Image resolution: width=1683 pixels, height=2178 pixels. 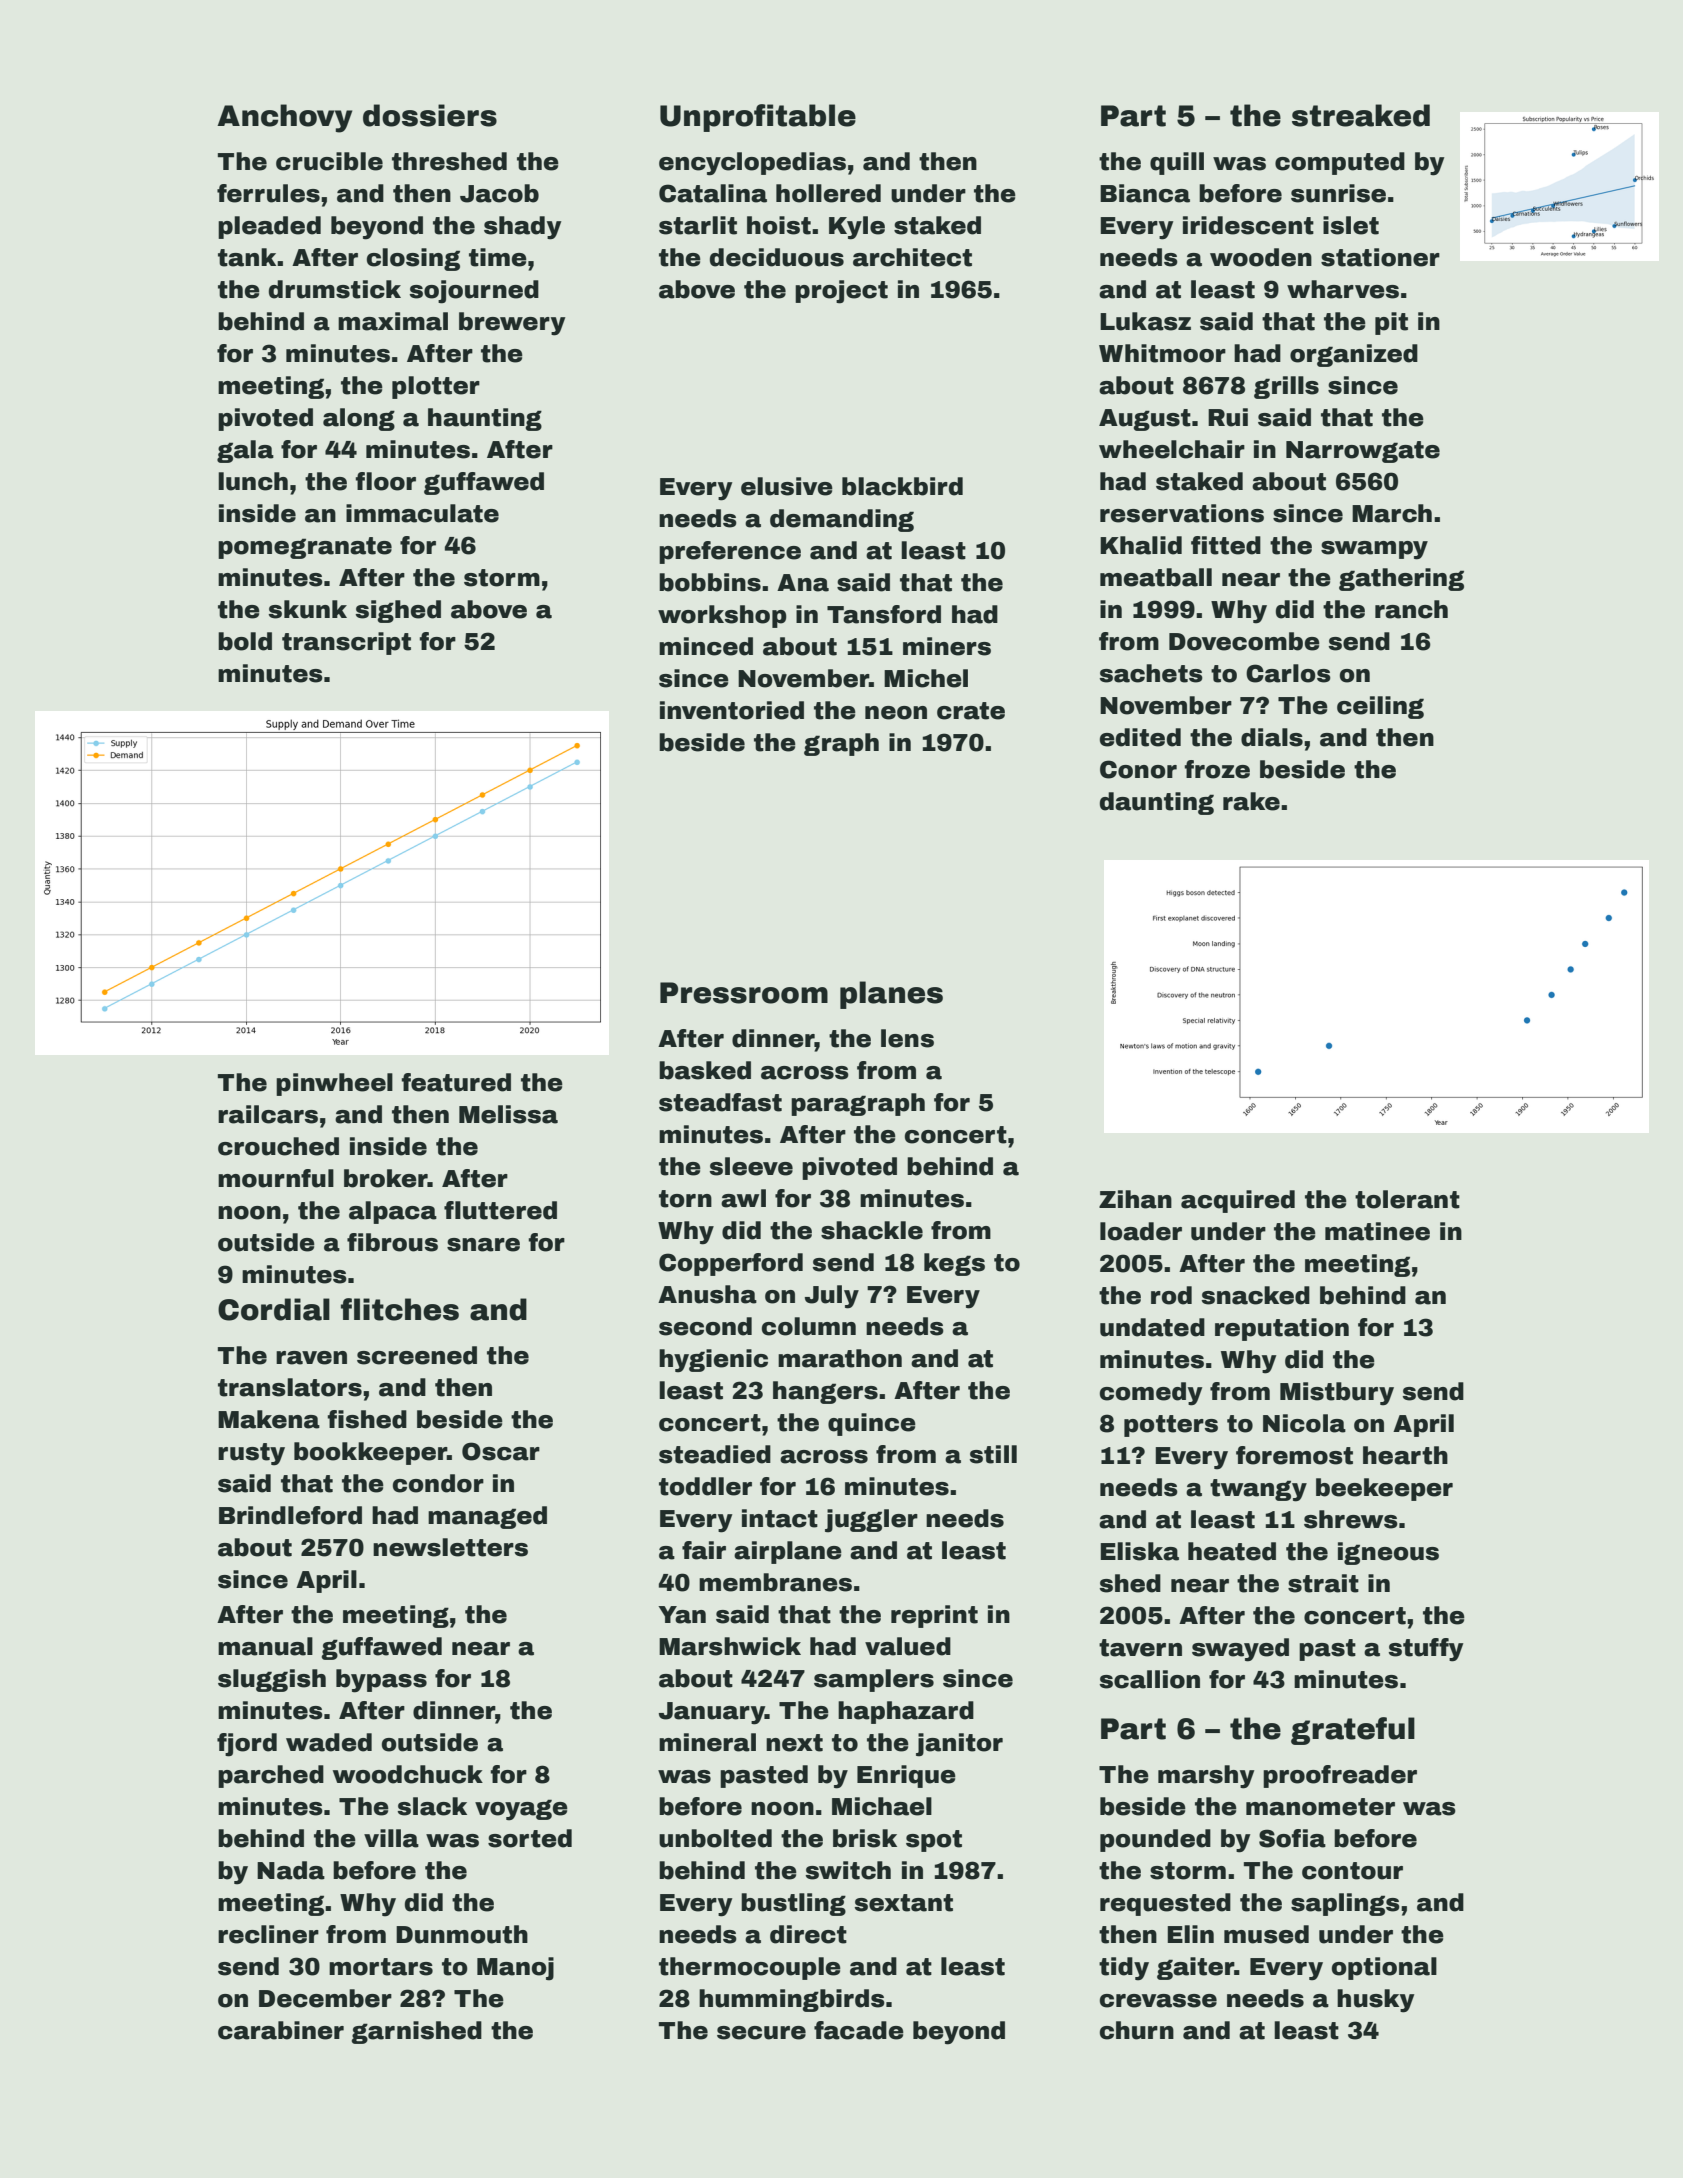 I want to click on sorted, so click(x=530, y=1838).
